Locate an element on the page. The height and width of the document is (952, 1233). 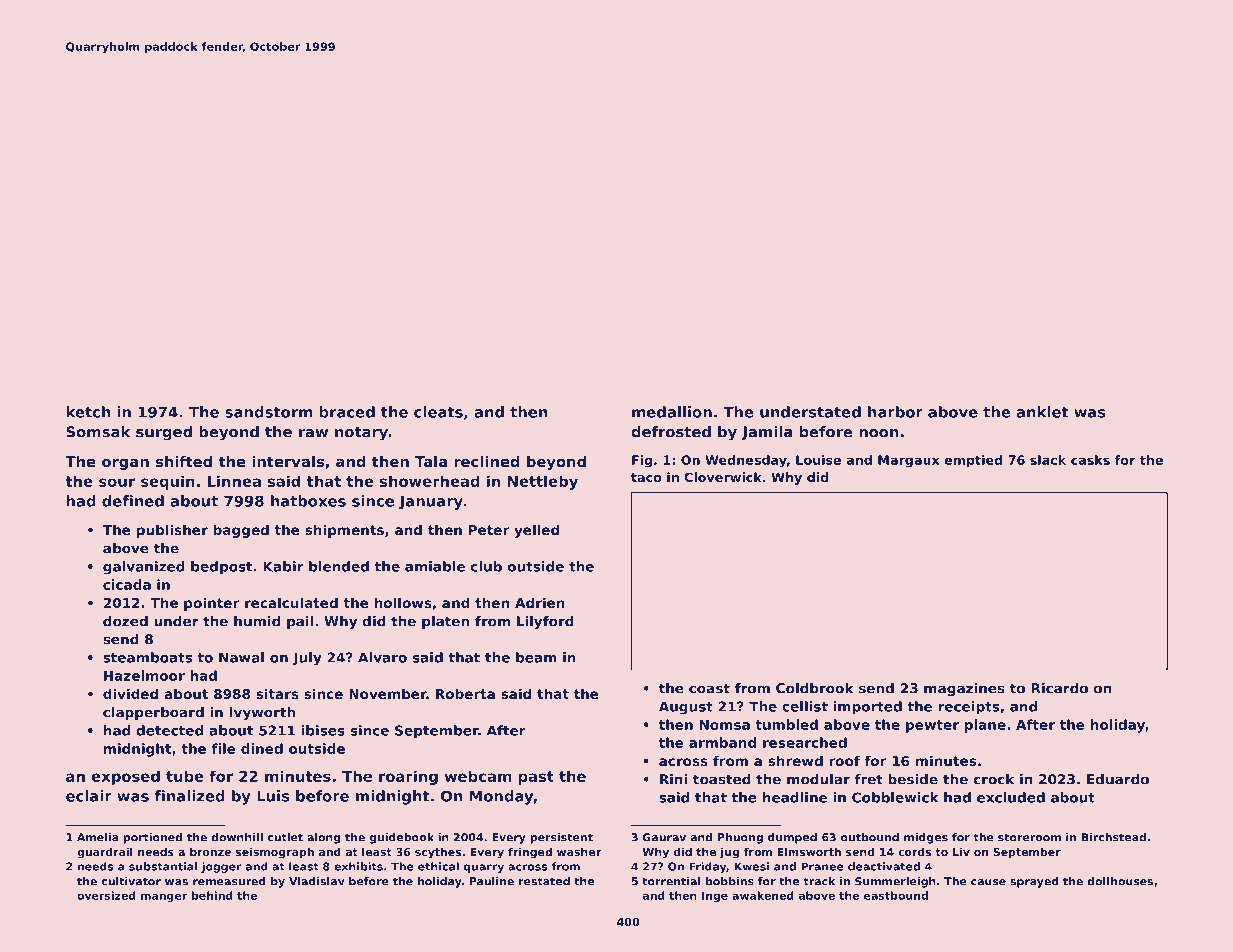
Wednesday is located at coordinates (746, 461).
